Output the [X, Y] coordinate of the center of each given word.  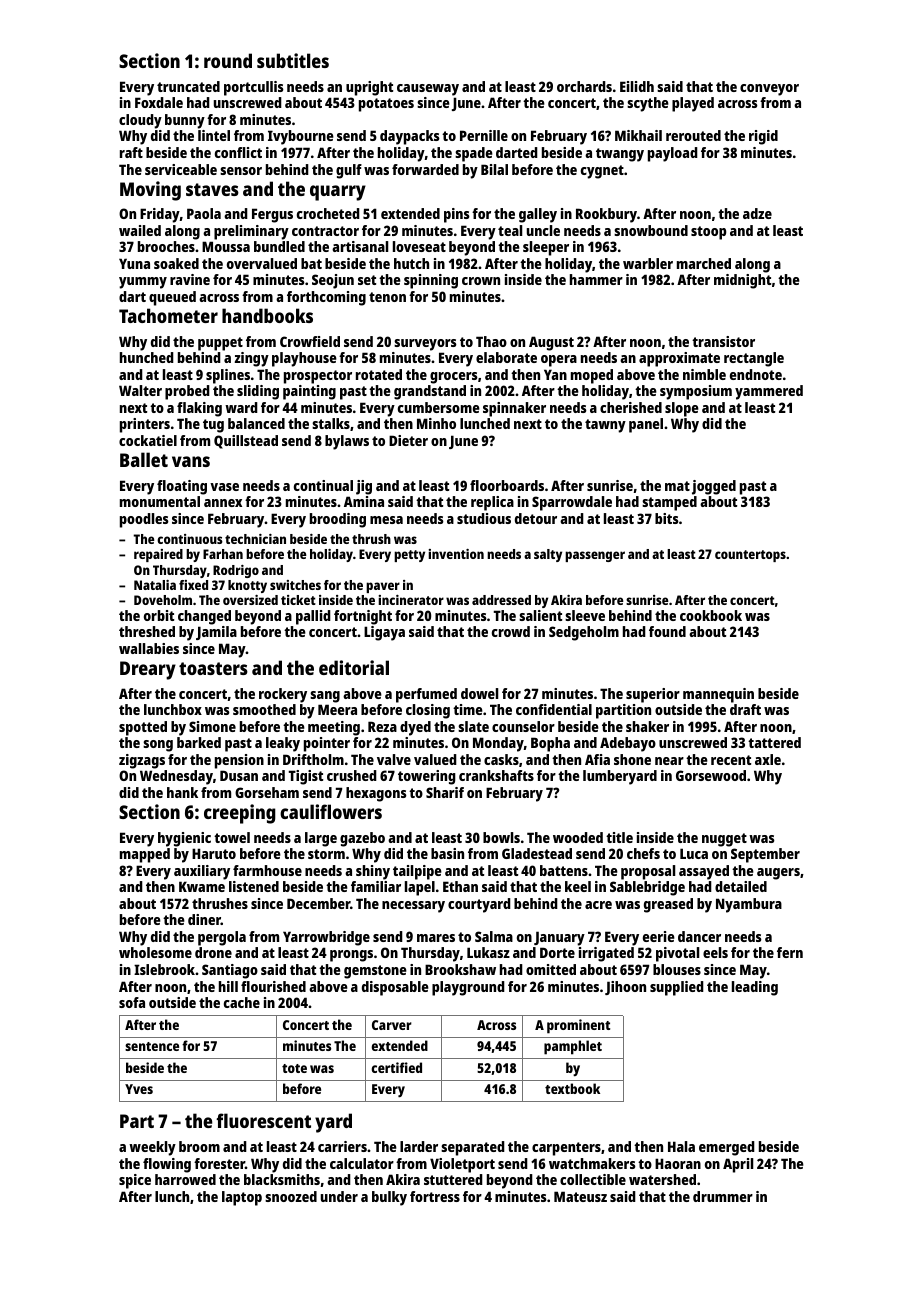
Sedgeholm [584, 633]
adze [757, 213]
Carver [392, 1025]
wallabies [149, 648]
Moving [150, 191]
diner [204, 919]
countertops [750, 556]
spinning [431, 281]
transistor [723, 341]
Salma [494, 936]
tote [294, 1068]
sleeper [546, 248]
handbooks [267, 315]
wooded [578, 837]
